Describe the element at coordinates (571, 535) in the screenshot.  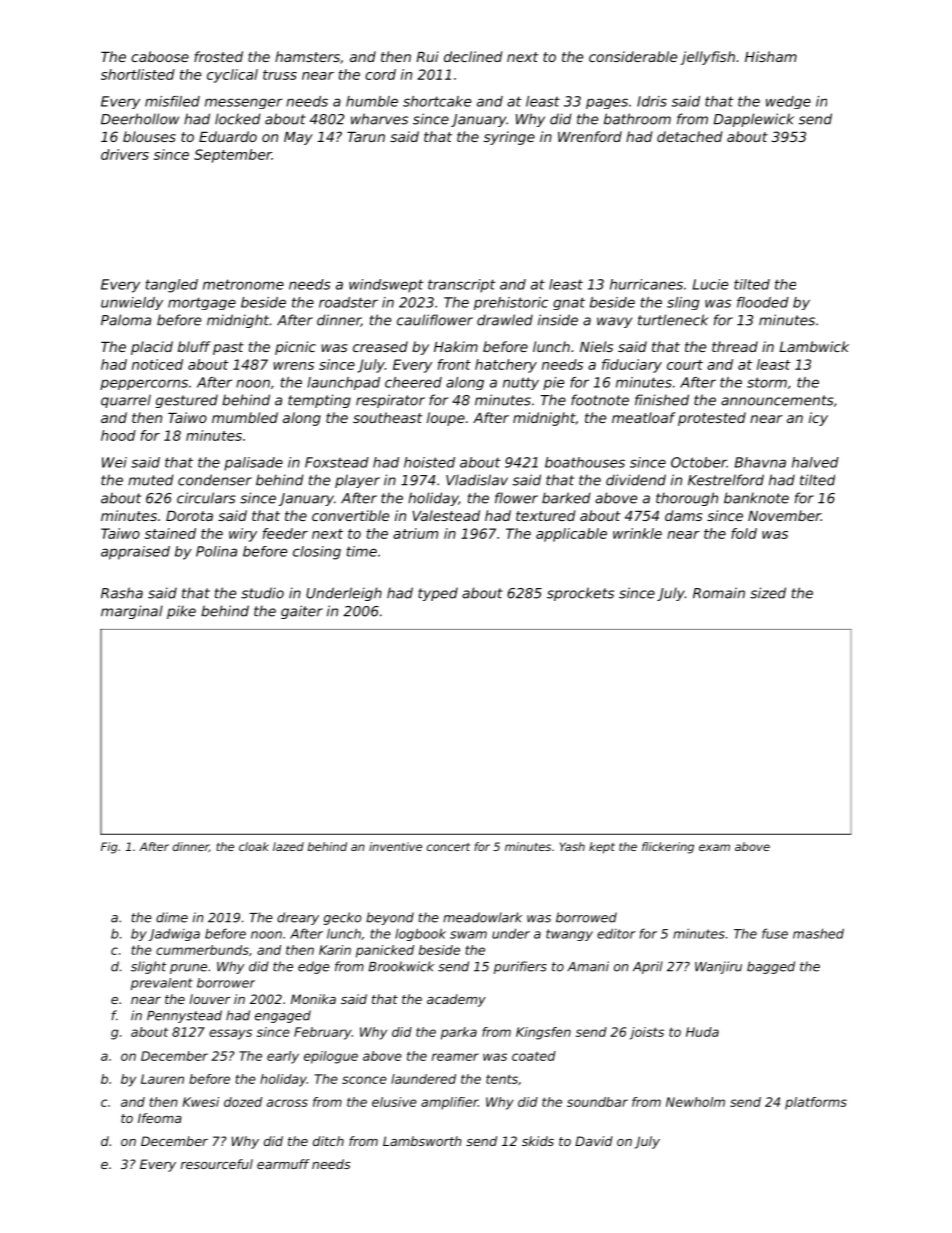
I see `applicable` at that location.
